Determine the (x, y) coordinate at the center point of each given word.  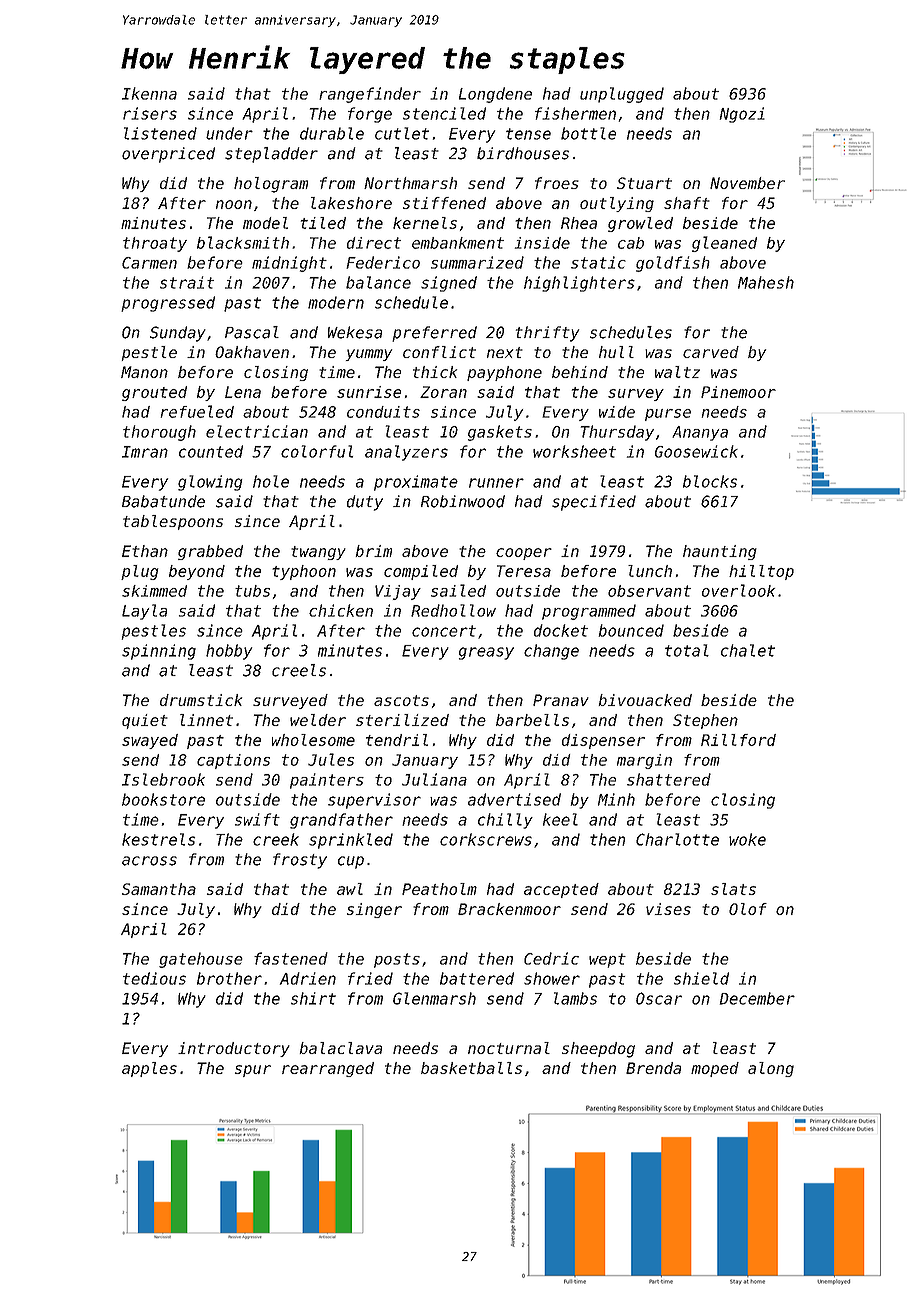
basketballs (471, 1068)
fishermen (575, 113)
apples (149, 1069)
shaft (687, 203)
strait (187, 282)
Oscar (659, 998)
